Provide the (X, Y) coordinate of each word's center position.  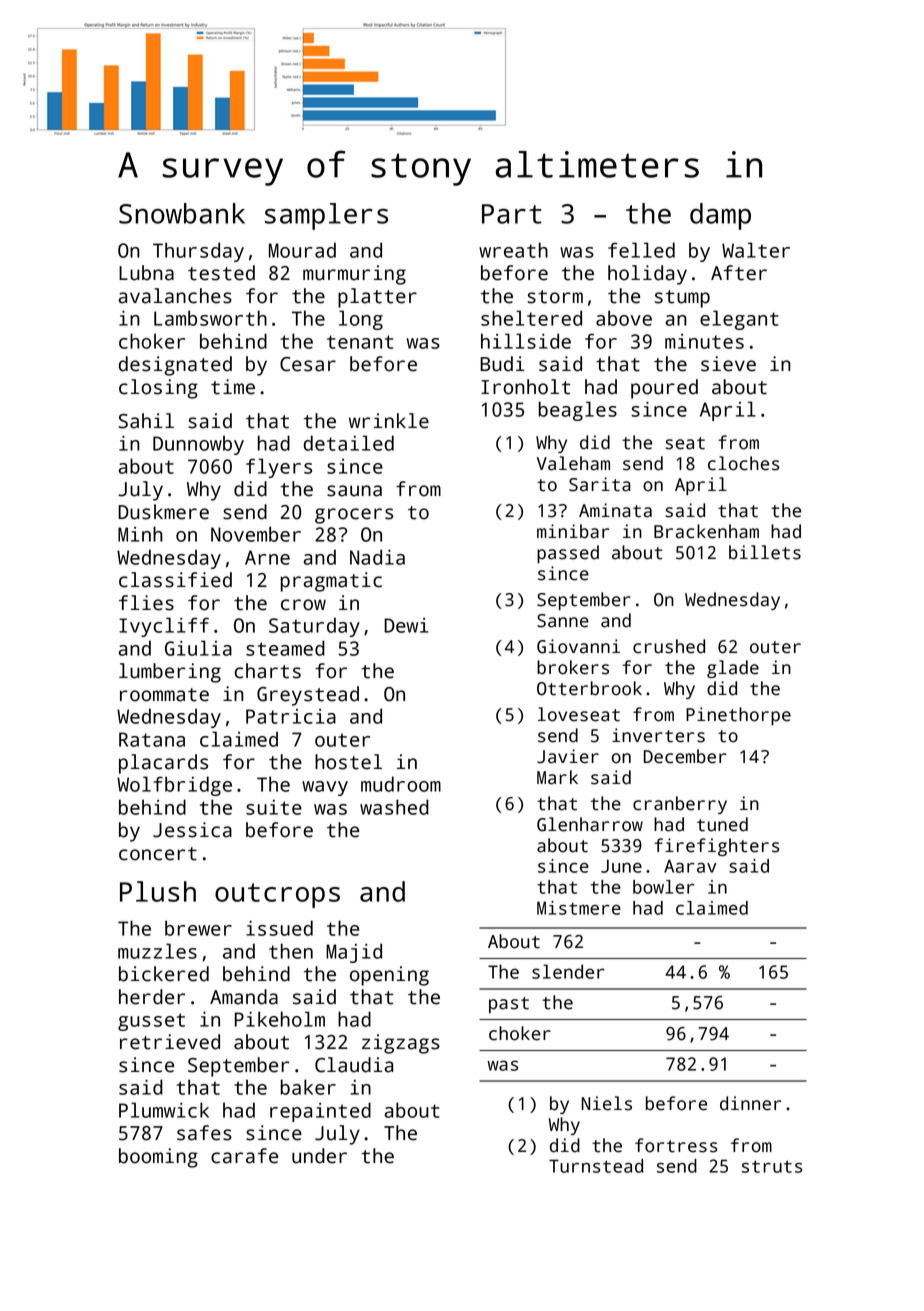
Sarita (600, 484)
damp (720, 216)
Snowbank (182, 213)
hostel (348, 762)
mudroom (401, 784)
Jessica (192, 830)
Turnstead (596, 1166)
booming (158, 1158)
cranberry (680, 805)
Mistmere (579, 908)
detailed (349, 443)
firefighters (716, 847)
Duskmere (163, 512)
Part (512, 214)
